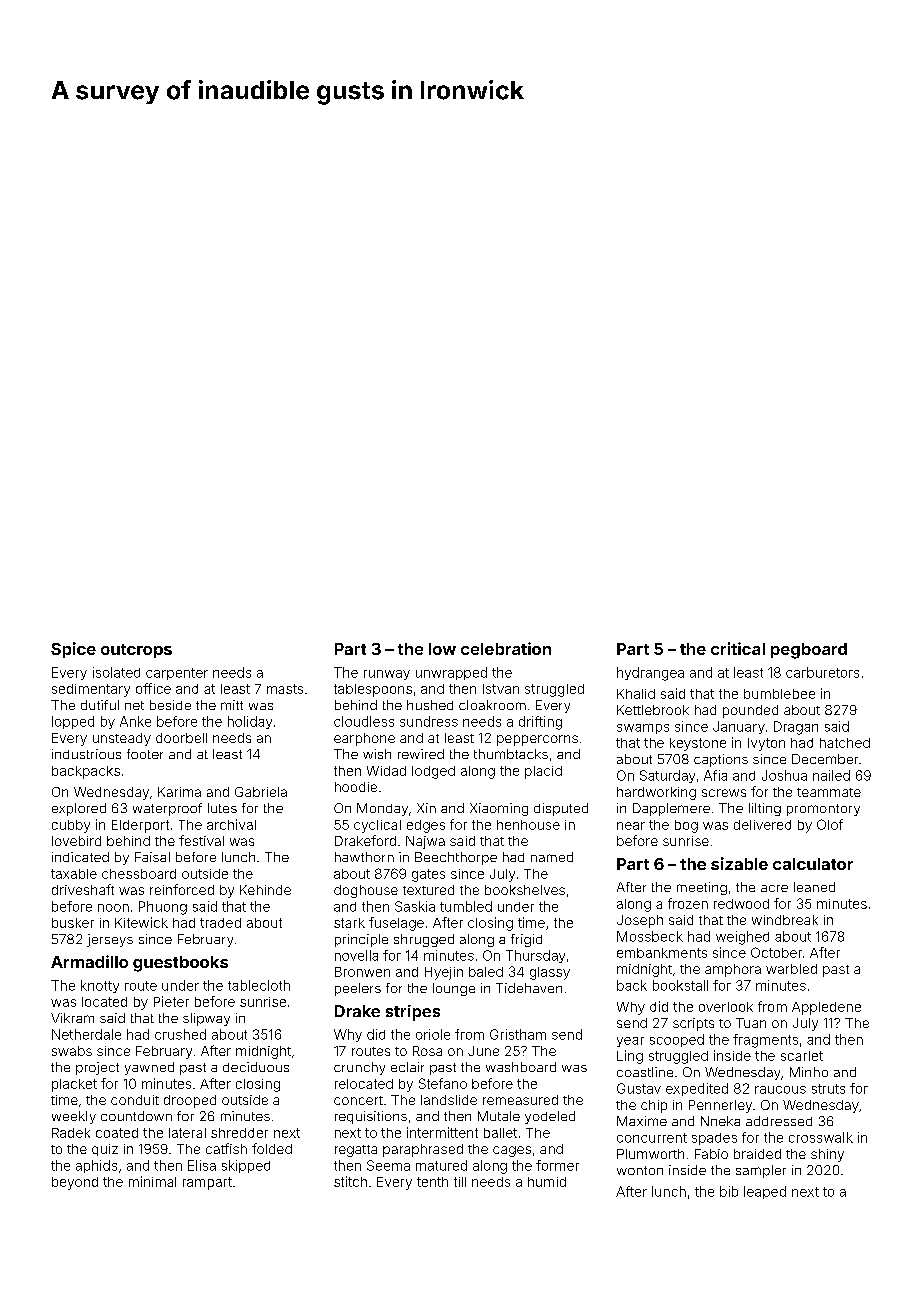  Describe the element at coordinates (432, 1182) in the image. I see `tenth` at that location.
